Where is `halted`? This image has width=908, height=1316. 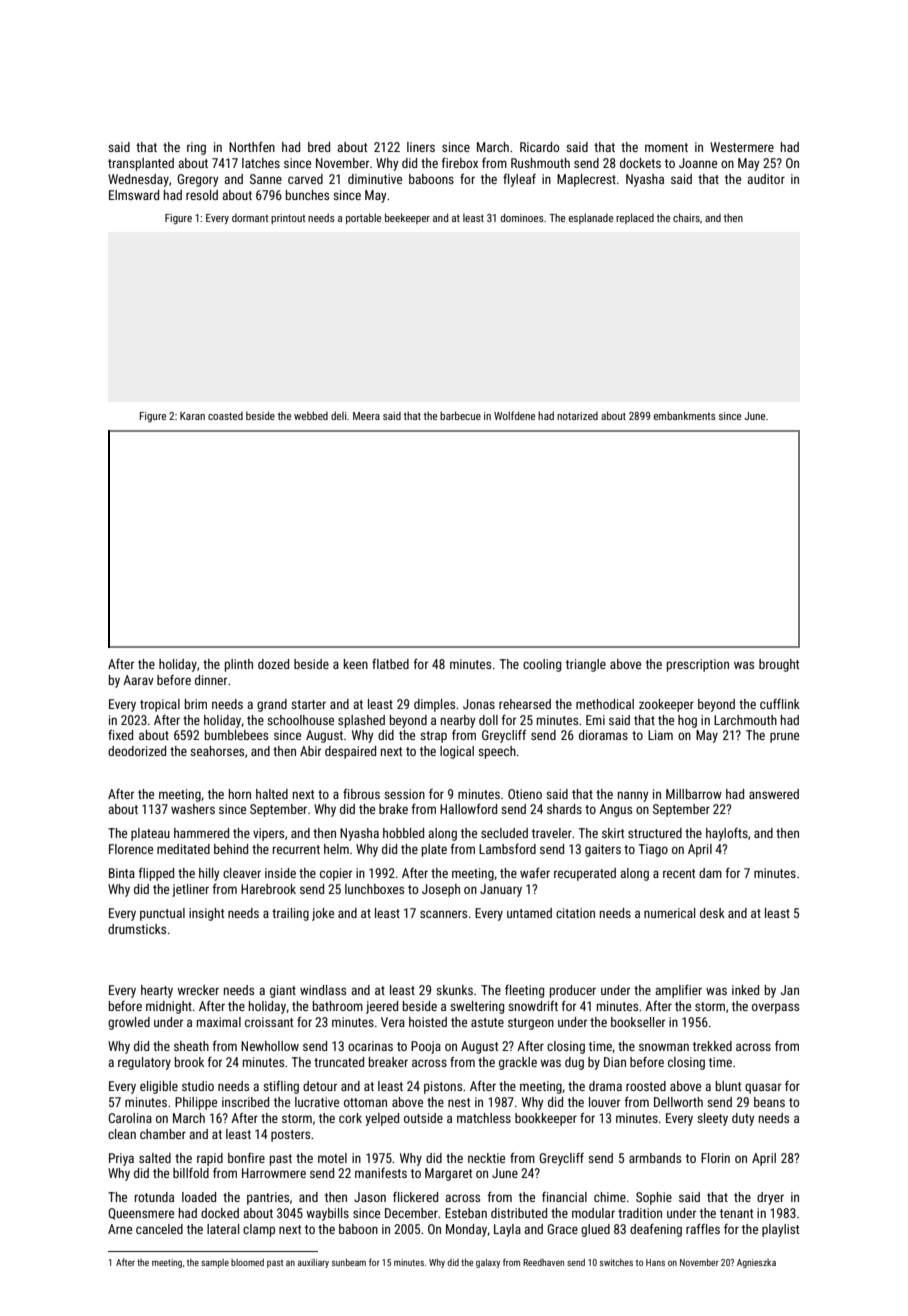 halted is located at coordinates (272, 794).
